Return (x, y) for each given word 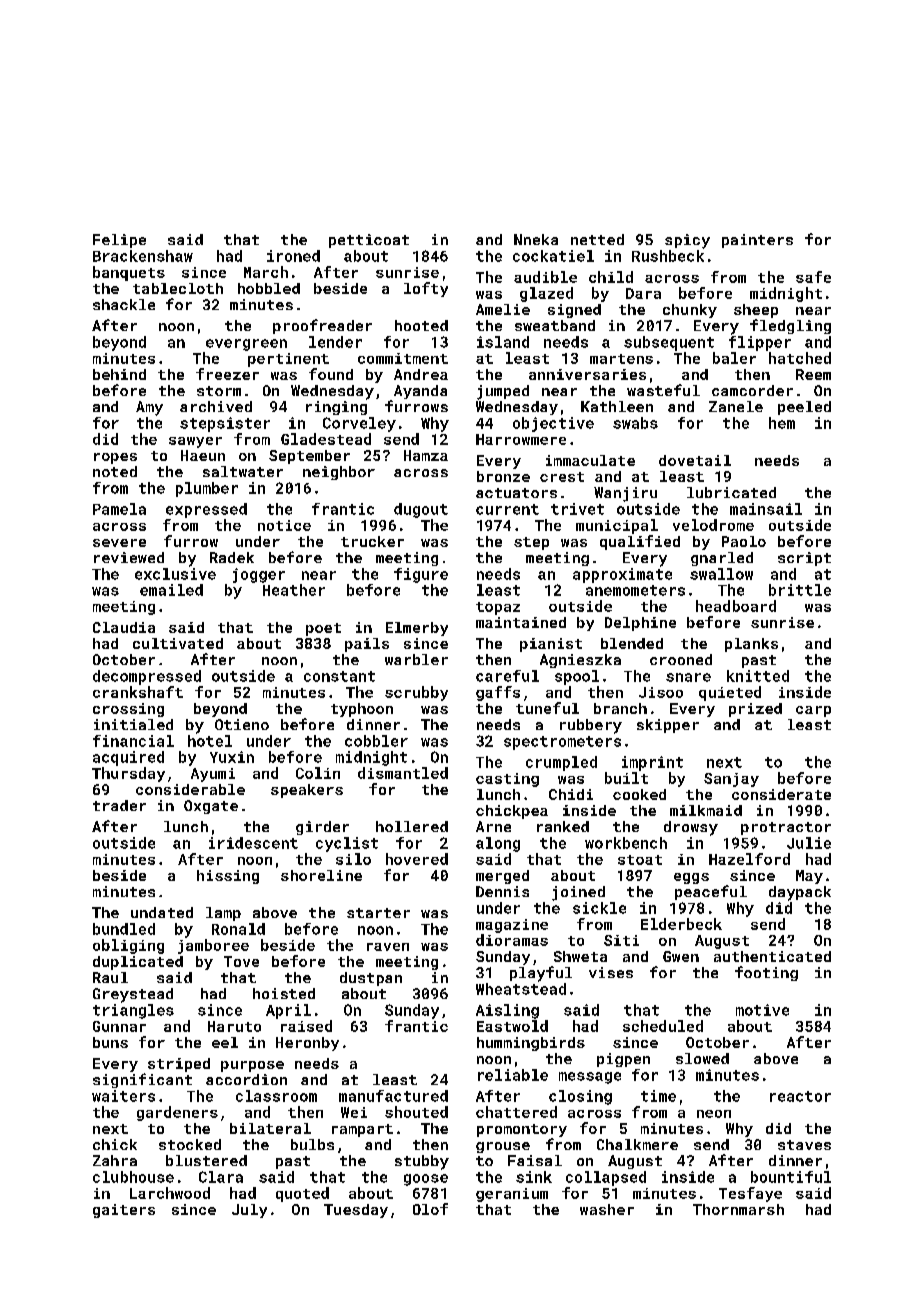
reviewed (129, 557)
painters (757, 241)
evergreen (246, 345)
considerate (781, 794)
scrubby (416, 693)
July (249, 1211)
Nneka (536, 239)
